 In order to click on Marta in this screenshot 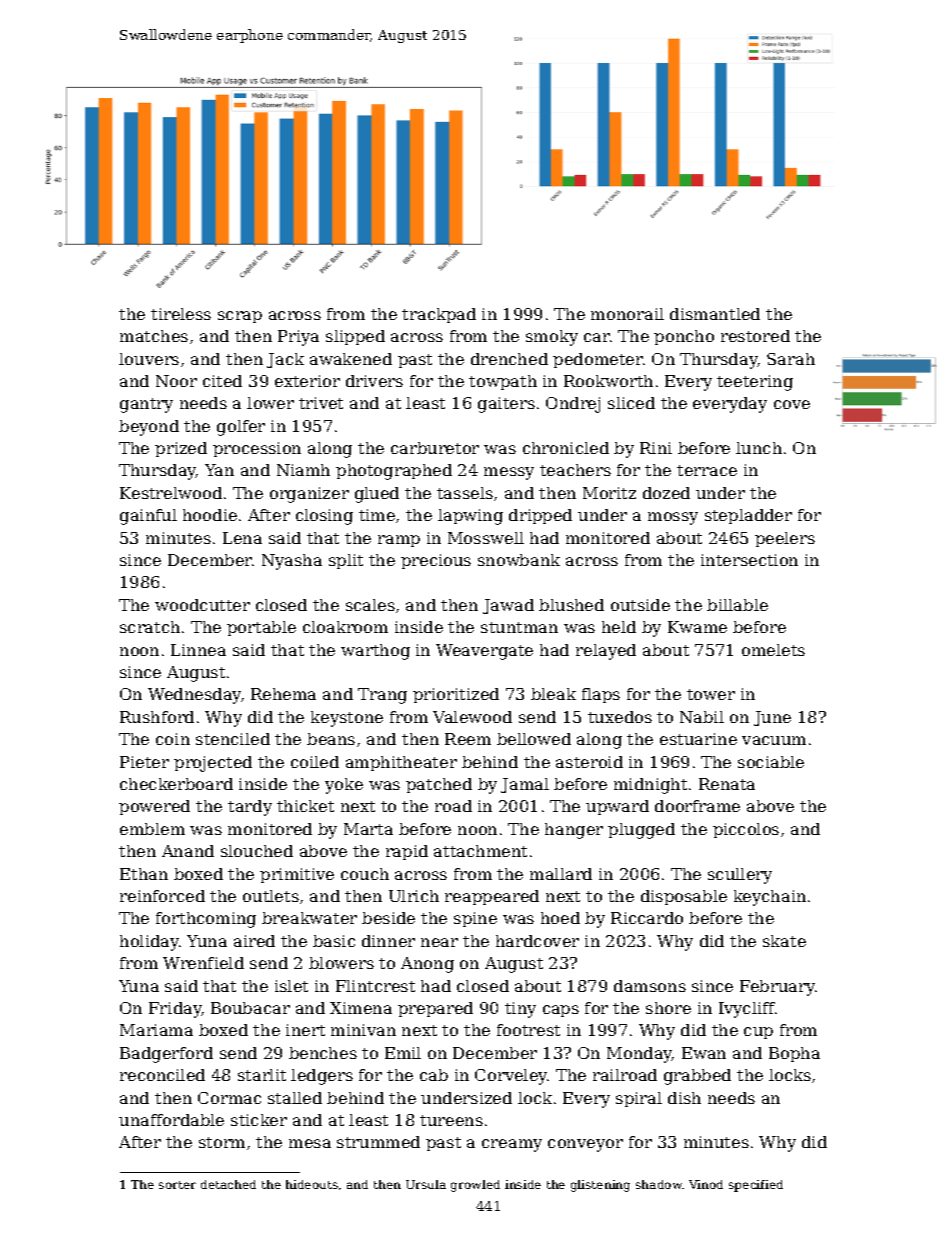, I will do `click(368, 829)`.
